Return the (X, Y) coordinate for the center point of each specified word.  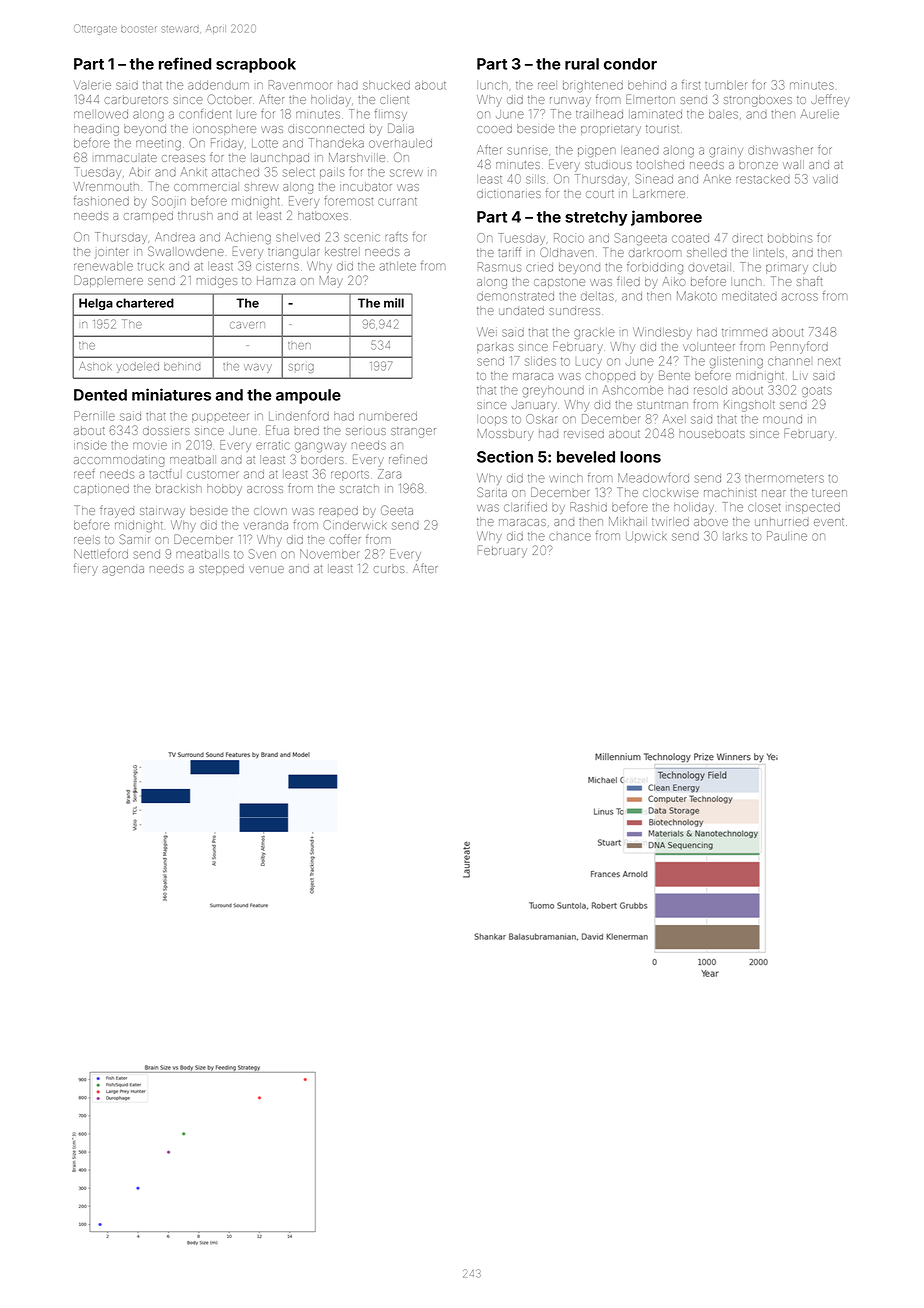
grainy (726, 152)
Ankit (194, 172)
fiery (86, 569)
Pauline (787, 536)
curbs (389, 569)
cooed (494, 128)
